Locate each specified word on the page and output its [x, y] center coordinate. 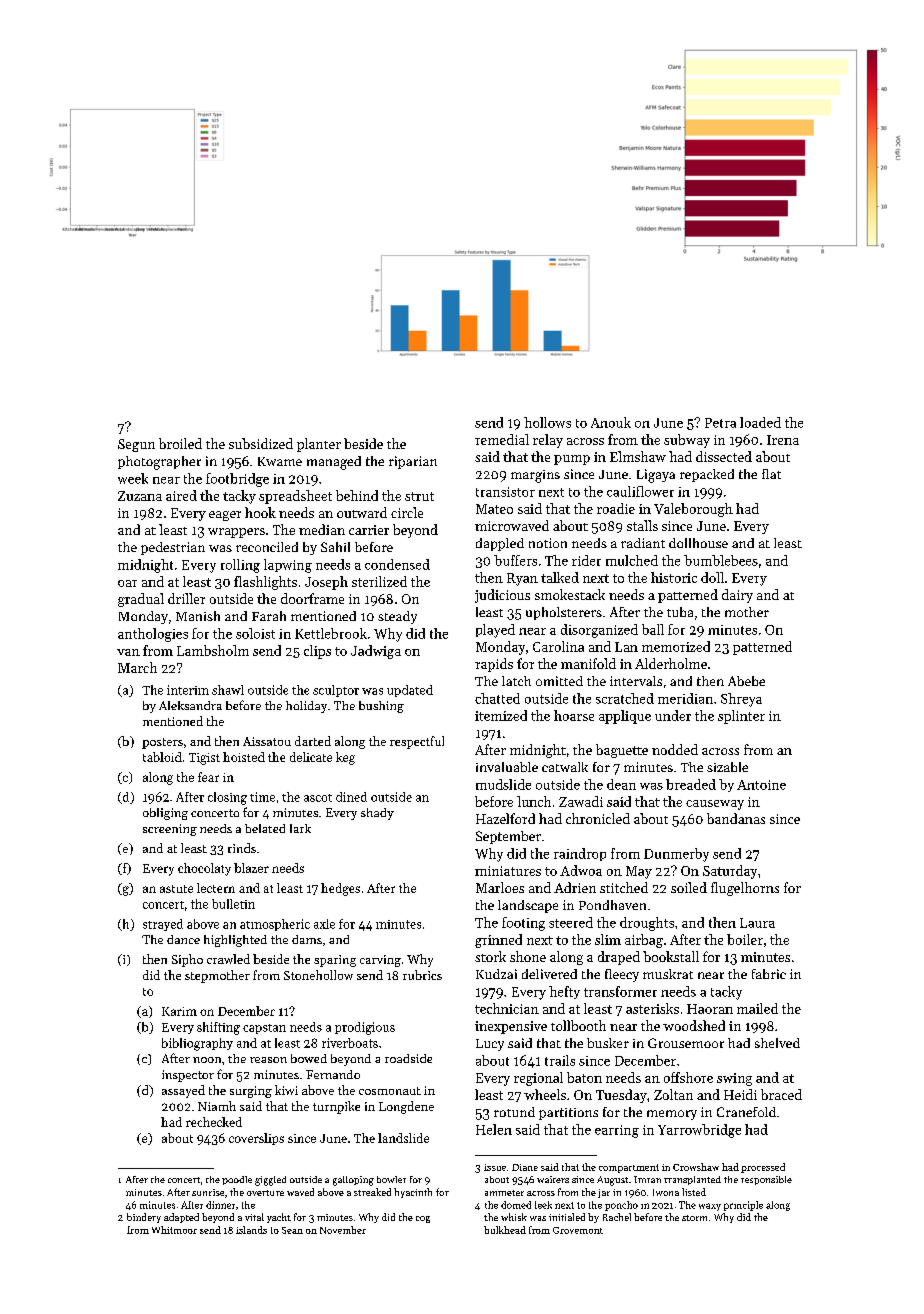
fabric [769, 974]
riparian [413, 462]
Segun [136, 445]
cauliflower [640, 491]
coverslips [256, 1139]
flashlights [265, 583]
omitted [559, 681]
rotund [514, 1112]
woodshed [694, 1025]
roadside [408, 1058]
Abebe [746, 681]
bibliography [197, 1044]
